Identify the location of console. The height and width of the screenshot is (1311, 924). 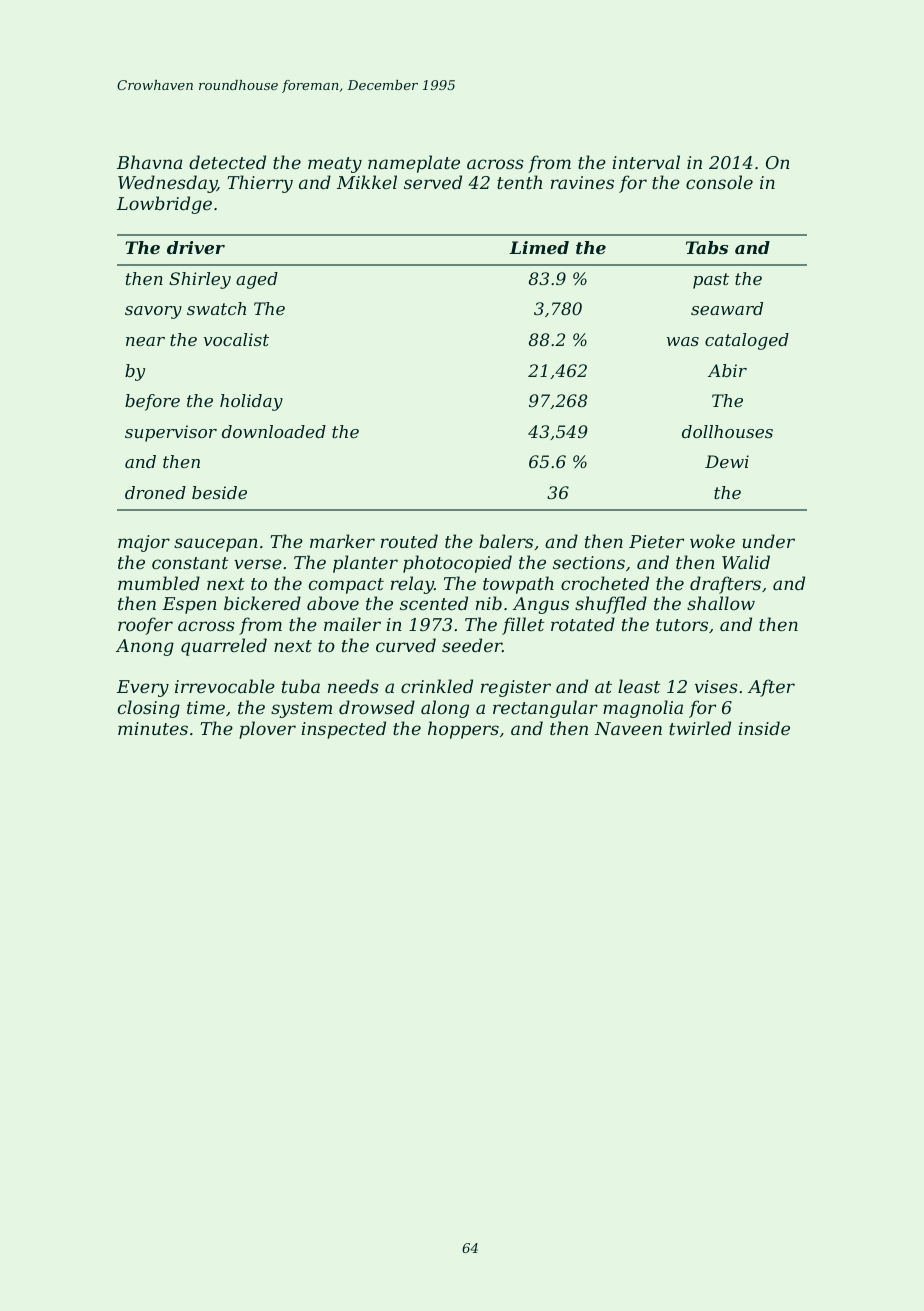
(719, 182).
